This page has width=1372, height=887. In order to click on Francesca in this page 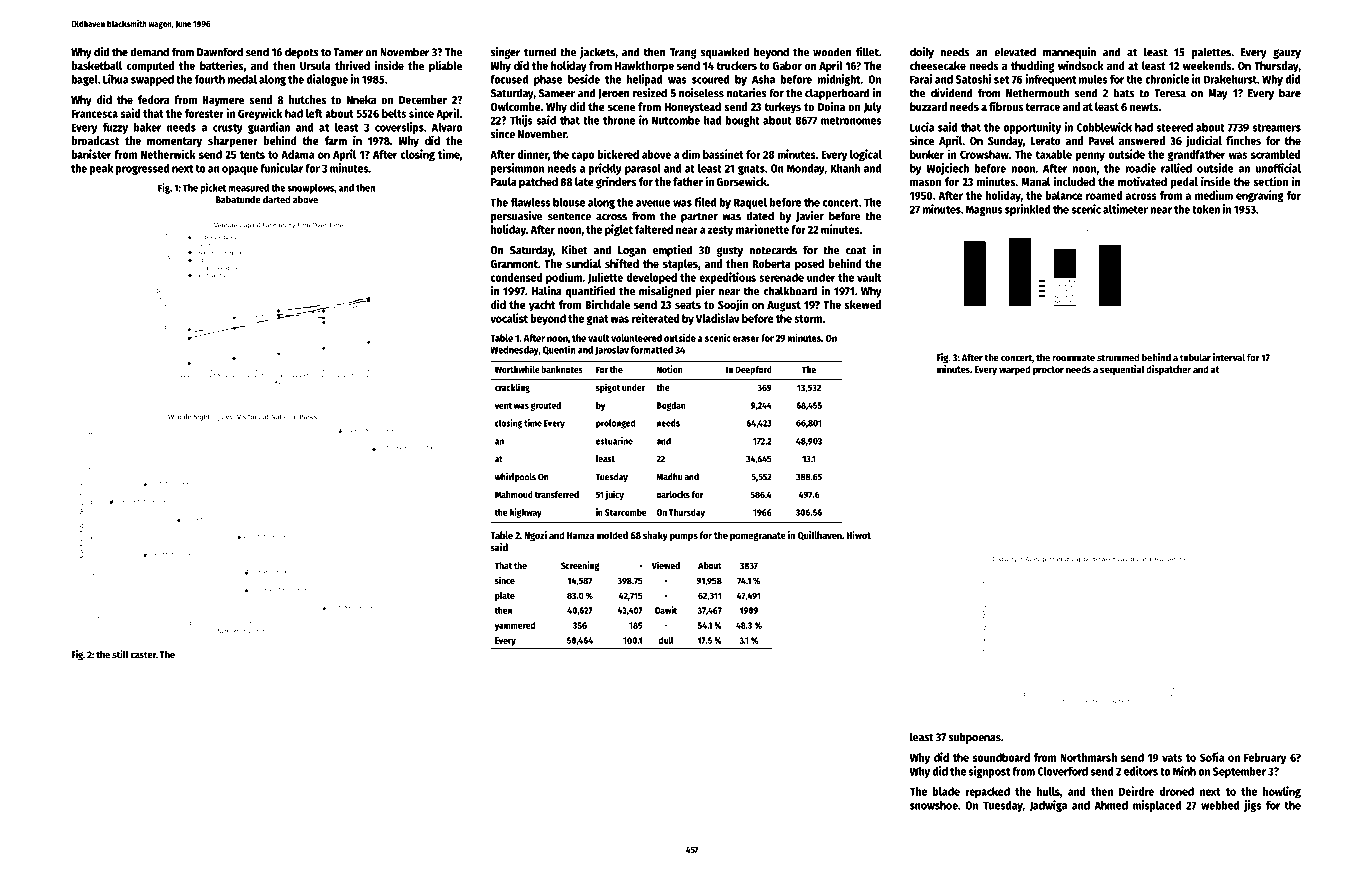, I will do `click(95, 114)`.
